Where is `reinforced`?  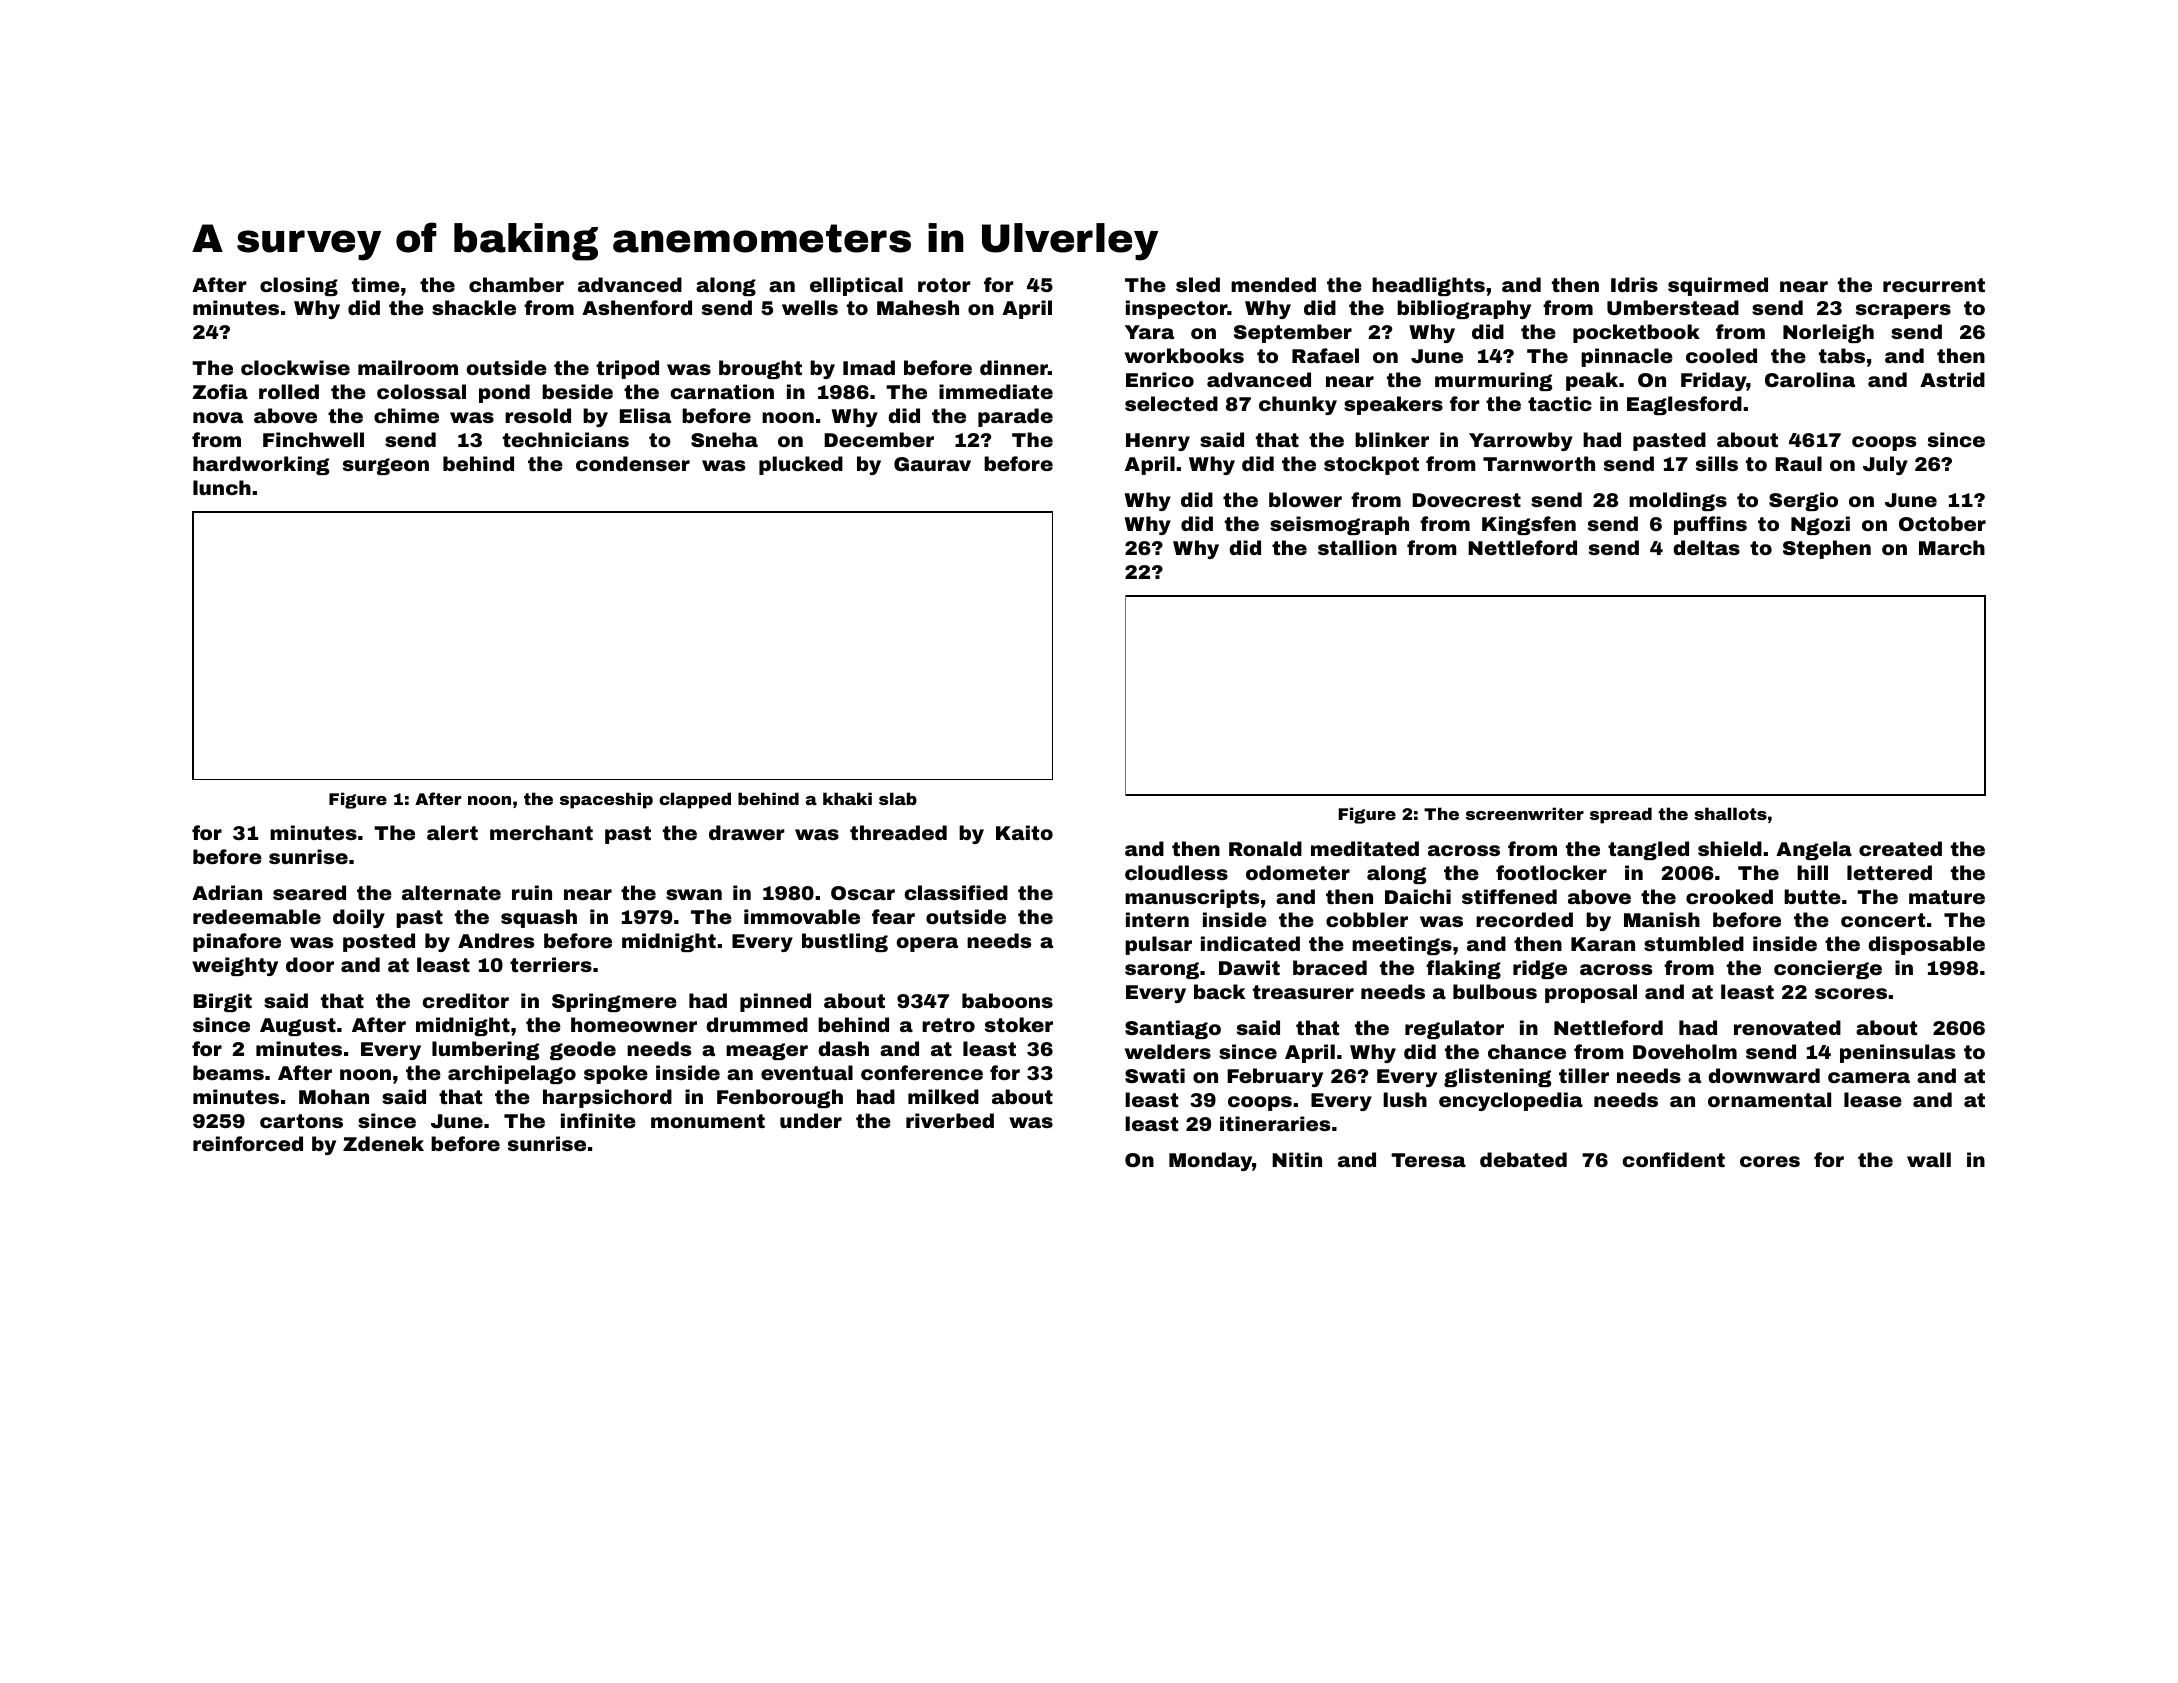
reinforced is located at coordinates (248, 1143).
